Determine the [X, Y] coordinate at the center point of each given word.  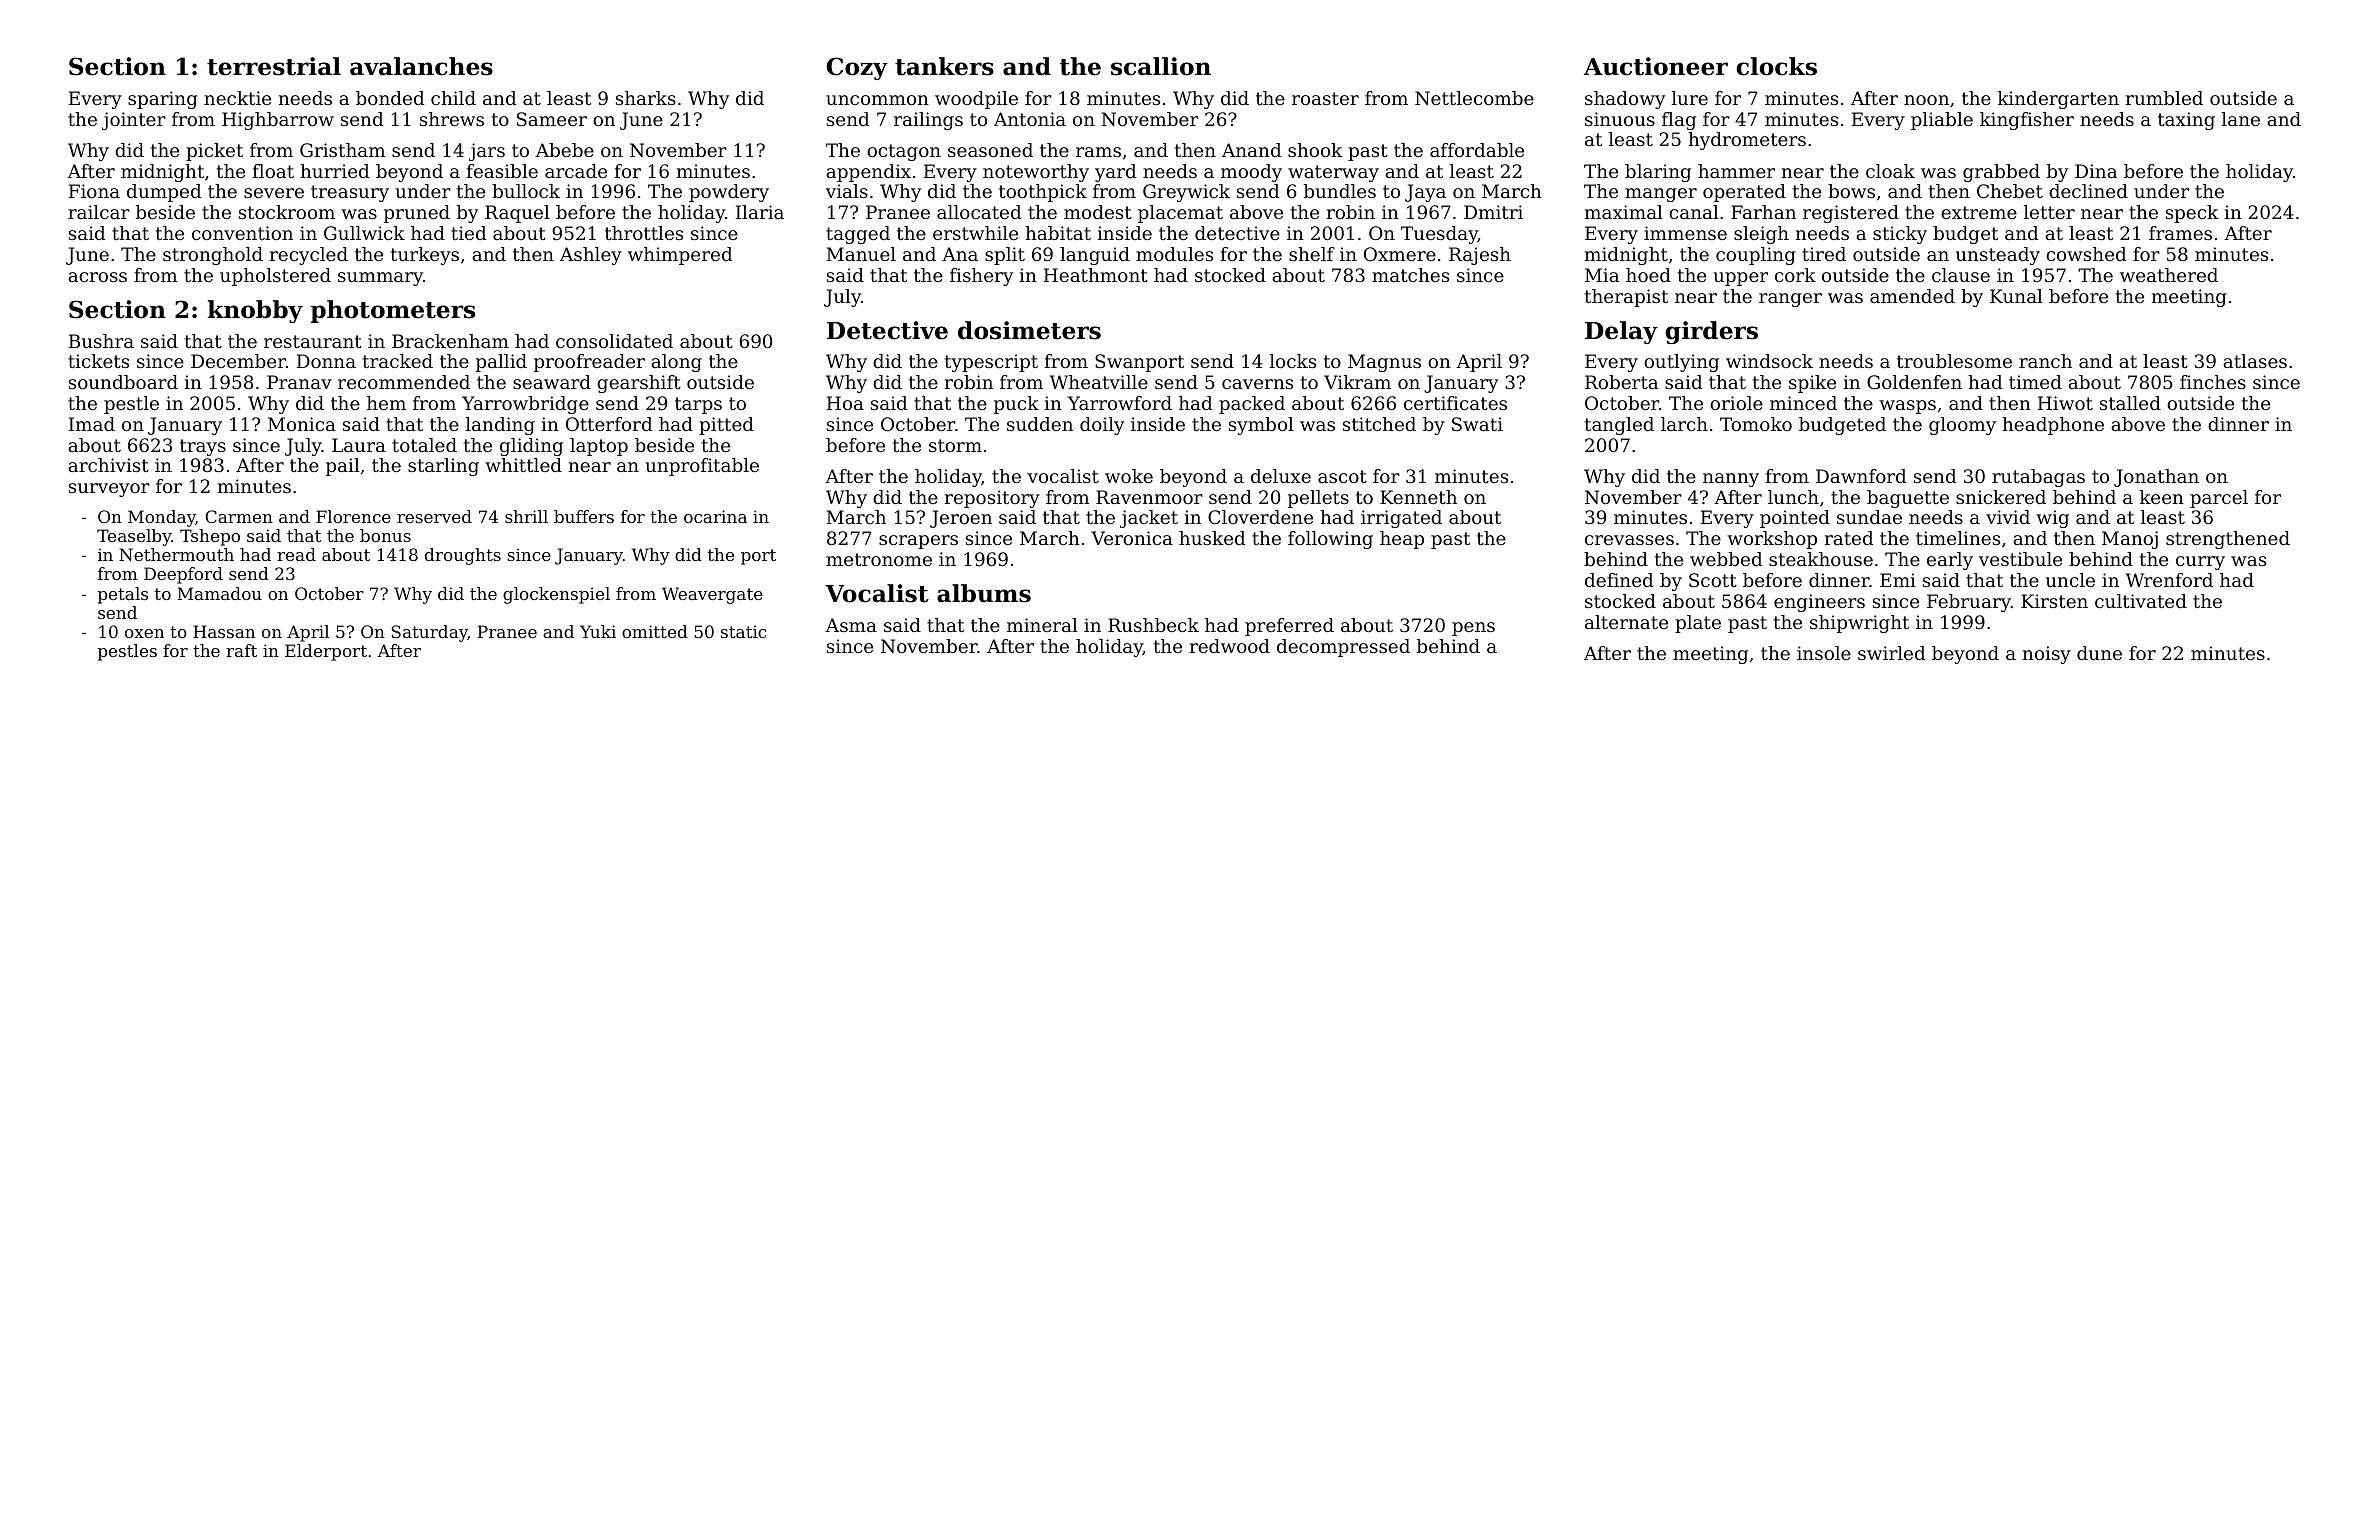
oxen [144, 633]
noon [1926, 100]
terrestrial [274, 66]
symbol [1261, 426]
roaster [1325, 98]
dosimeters [1029, 330]
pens [1473, 629]
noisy [2047, 655]
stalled [2130, 403]
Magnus [1384, 363]
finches [2213, 382]
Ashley [591, 256]
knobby [255, 311]
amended [1912, 296]
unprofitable [702, 467]
